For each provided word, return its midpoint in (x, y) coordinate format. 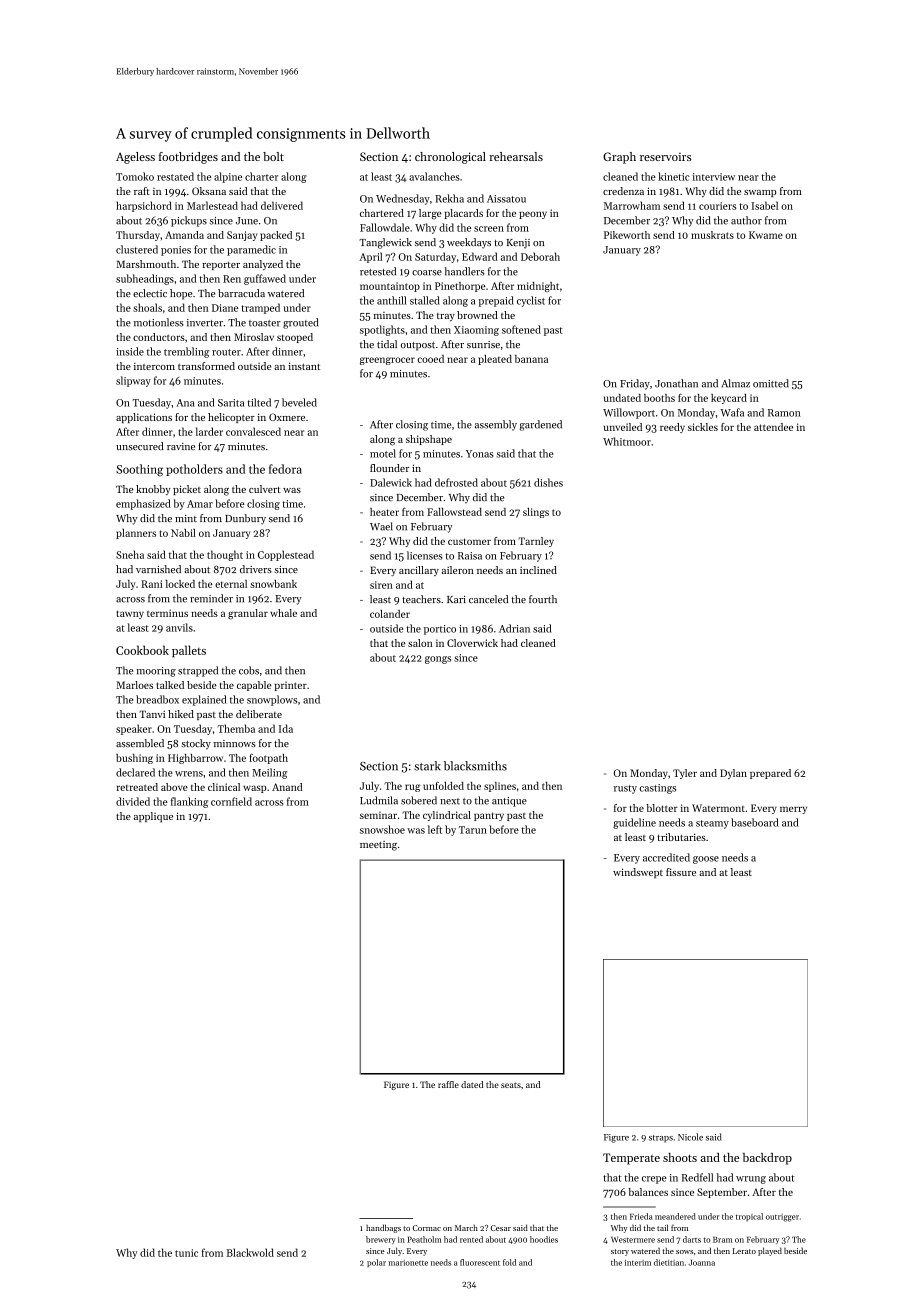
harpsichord (144, 206)
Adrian (514, 628)
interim (638, 1263)
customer (469, 541)
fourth (543, 599)
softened (521, 329)
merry (793, 810)
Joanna (701, 1263)
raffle (448, 1084)
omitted (771, 383)
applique (153, 817)
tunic (186, 1253)
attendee (773, 427)
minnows (235, 743)
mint (186, 518)
